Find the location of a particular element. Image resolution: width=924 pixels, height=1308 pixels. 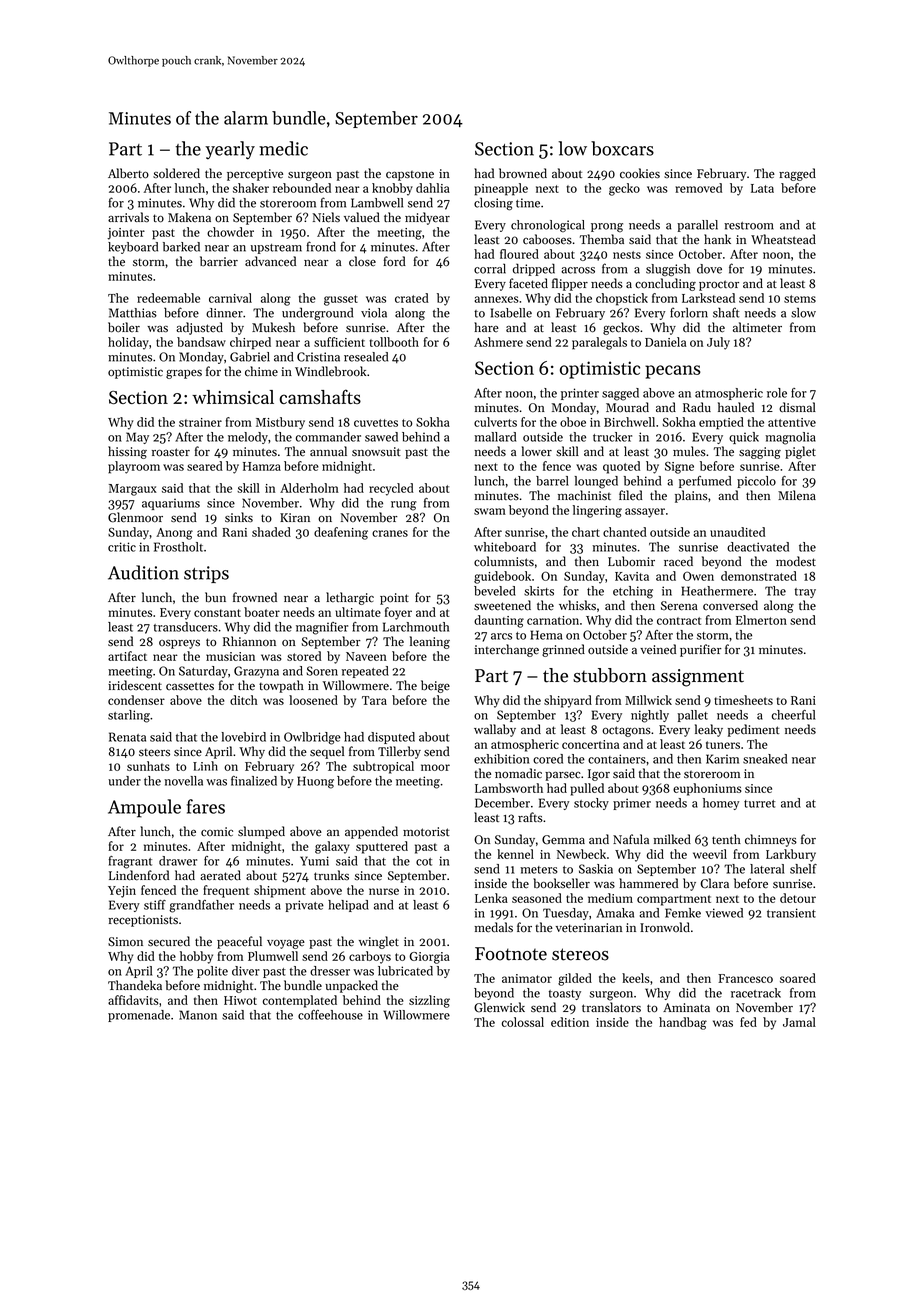

Millwick is located at coordinates (648, 700).
